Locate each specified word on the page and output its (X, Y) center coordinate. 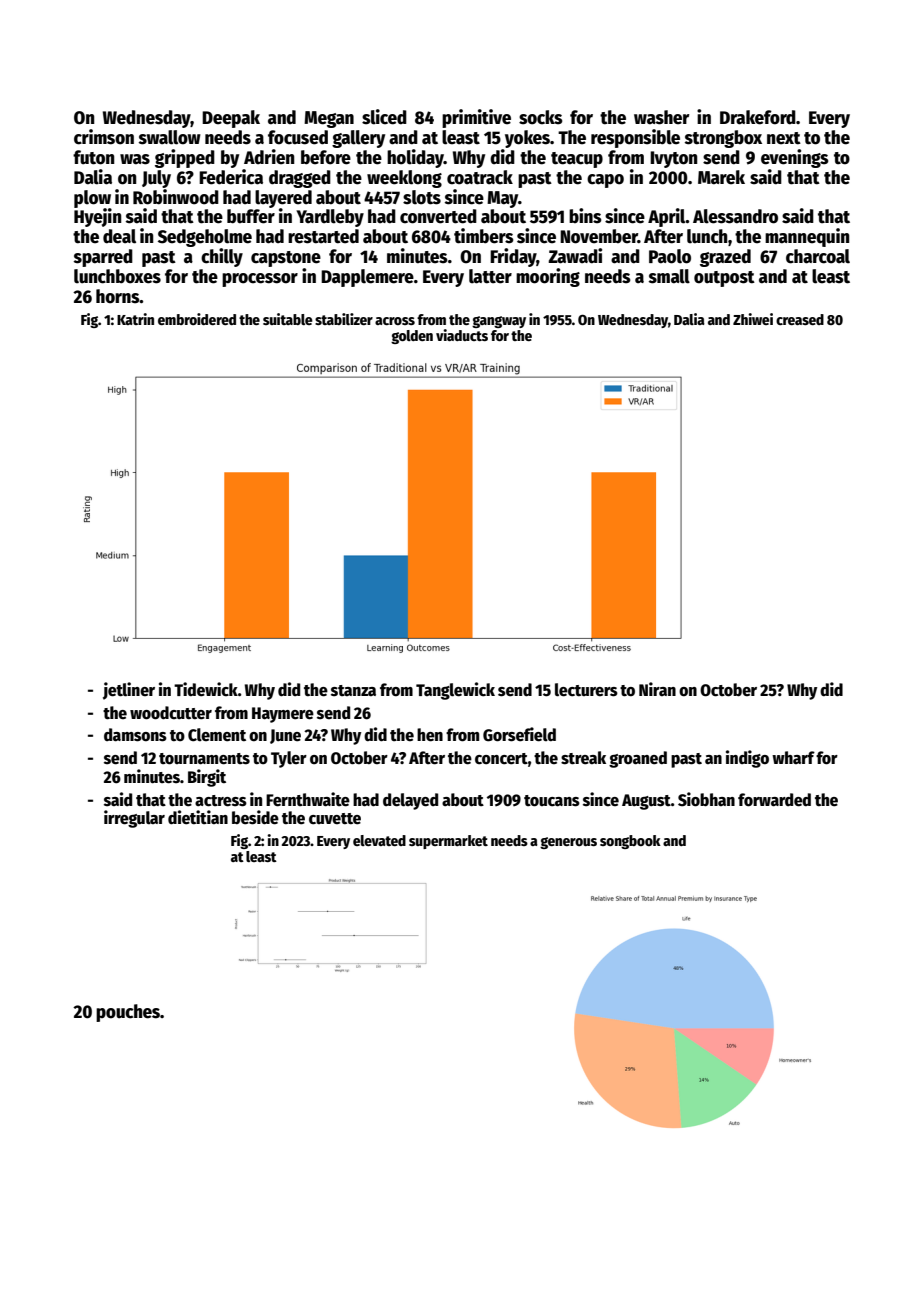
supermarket (448, 842)
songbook (630, 842)
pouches (128, 1013)
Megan (329, 119)
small (669, 276)
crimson (104, 137)
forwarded (774, 800)
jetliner (129, 691)
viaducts (462, 335)
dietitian (198, 817)
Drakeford (758, 117)
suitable (288, 319)
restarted (323, 236)
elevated (379, 840)
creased (800, 319)
